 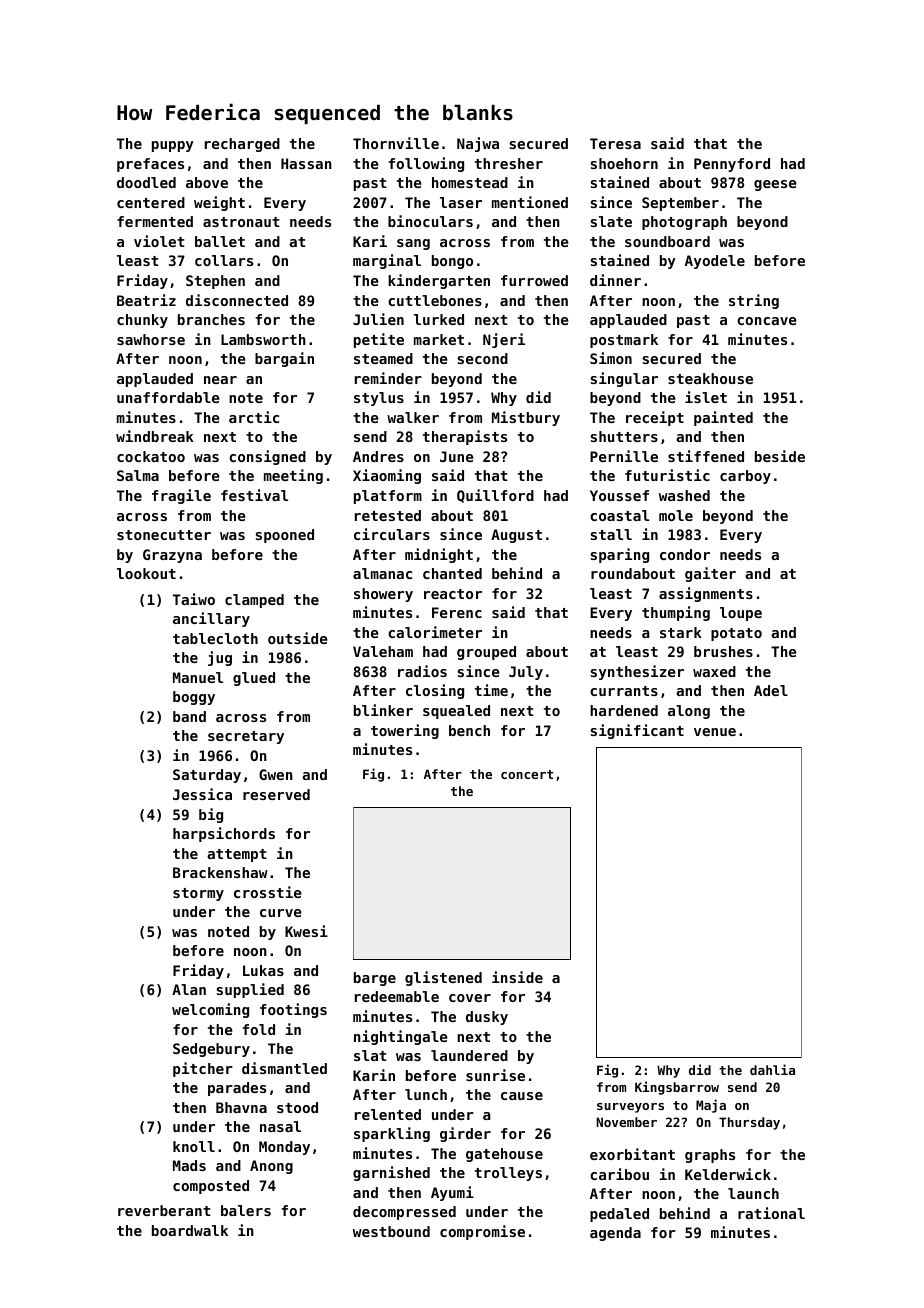 What do you see at coordinates (772, 1069) in the screenshot?
I see `dahlia` at bounding box center [772, 1069].
